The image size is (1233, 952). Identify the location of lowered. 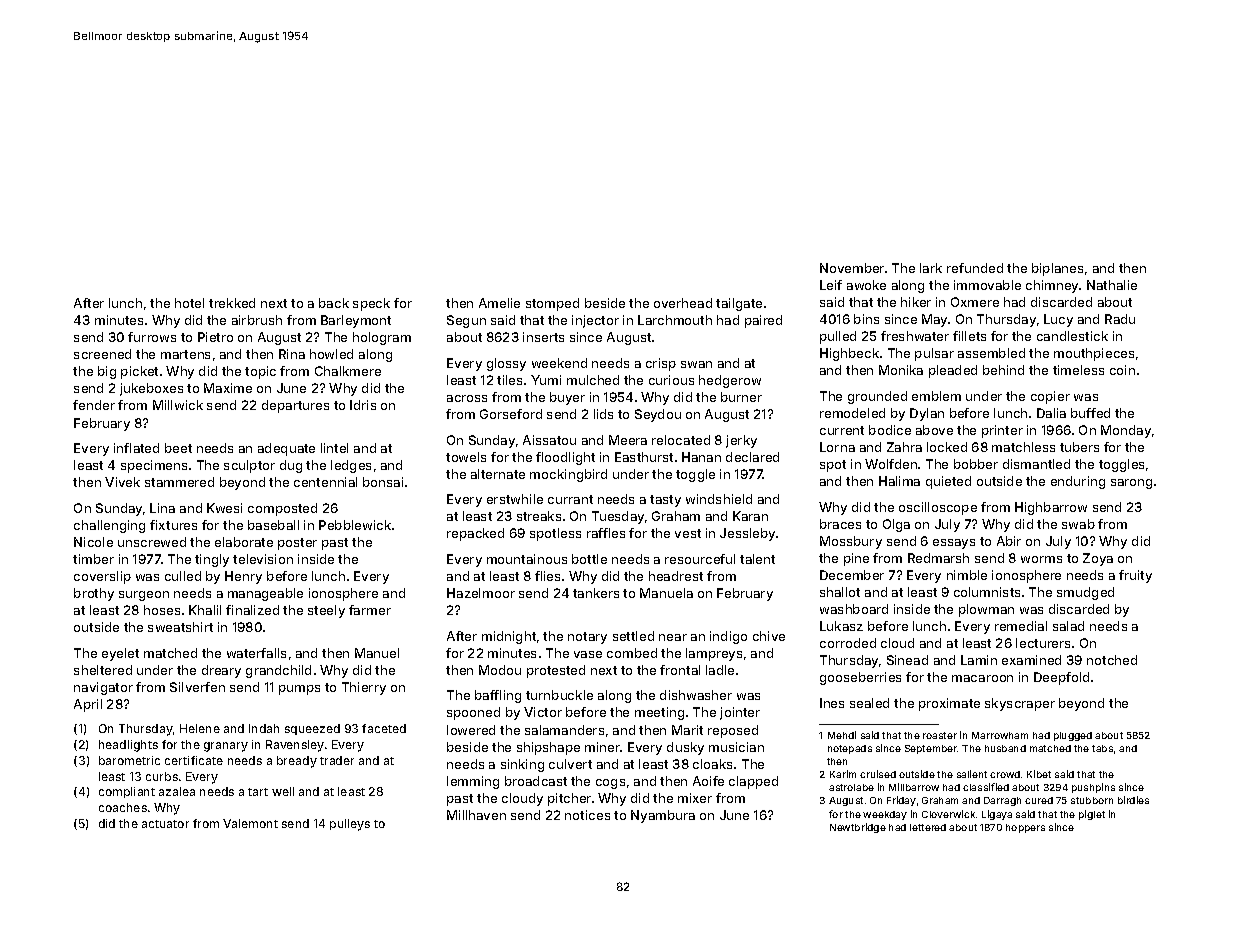
(471, 730).
